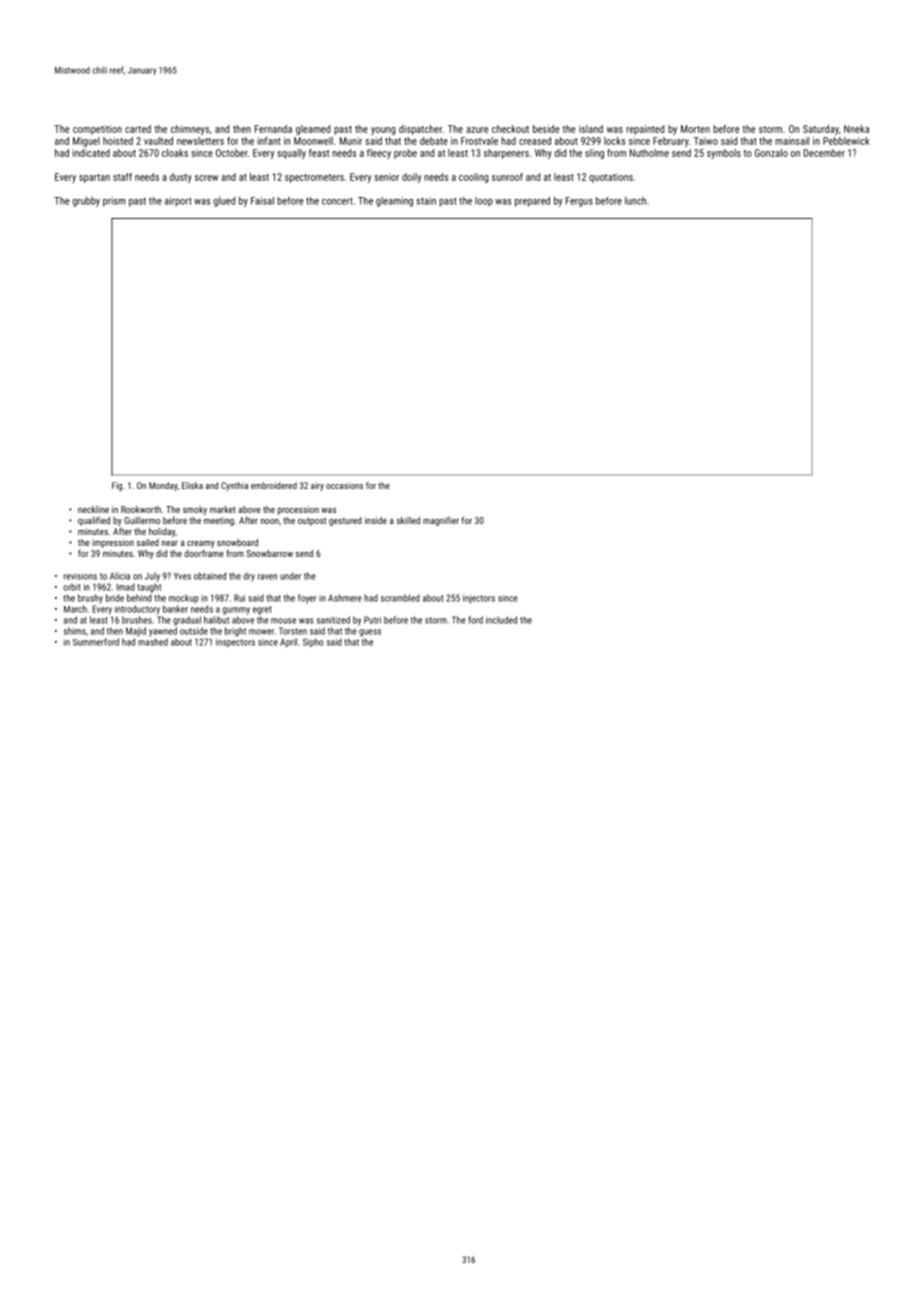 Image resolution: width=924 pixels, height=1308 pixels. Describe the element at coordinates (86, 142) in the screenshot. I see `Miguel` at that location.
